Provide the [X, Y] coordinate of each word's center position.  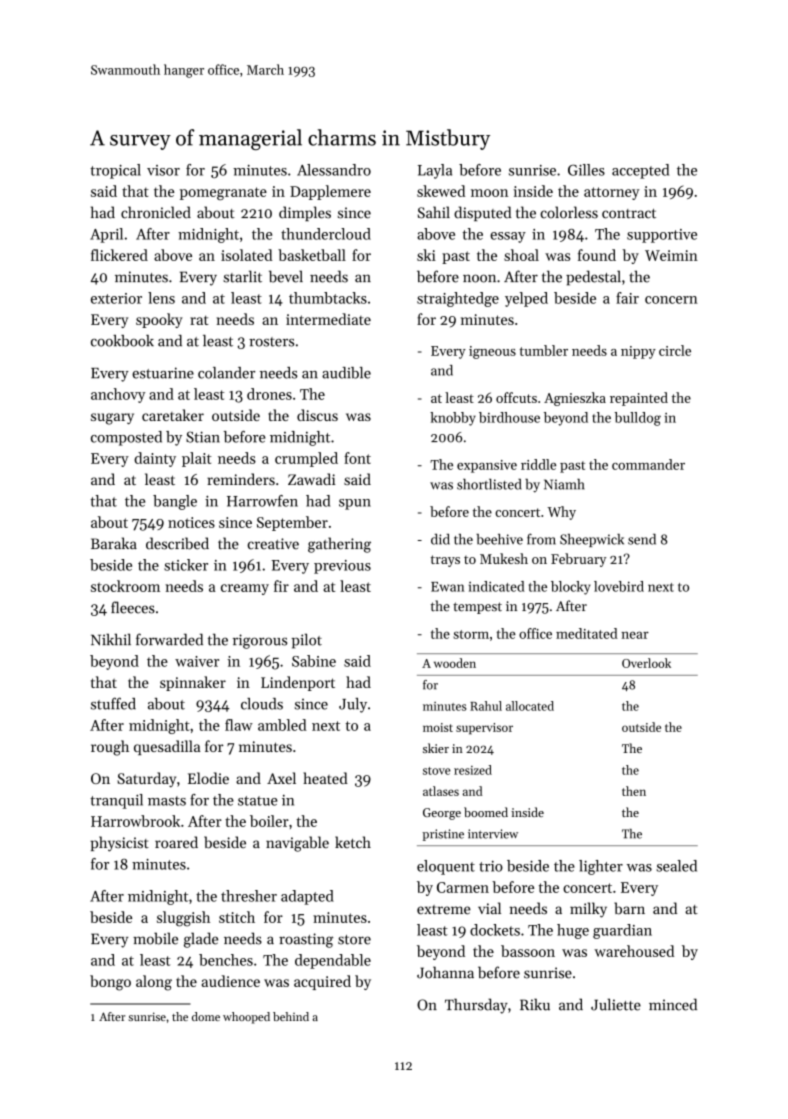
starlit [242, 276]
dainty [155, 459]
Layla [435, 171]
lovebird [619, 586]
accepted [640, 171]
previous [342, 567]
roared [176, 842]
